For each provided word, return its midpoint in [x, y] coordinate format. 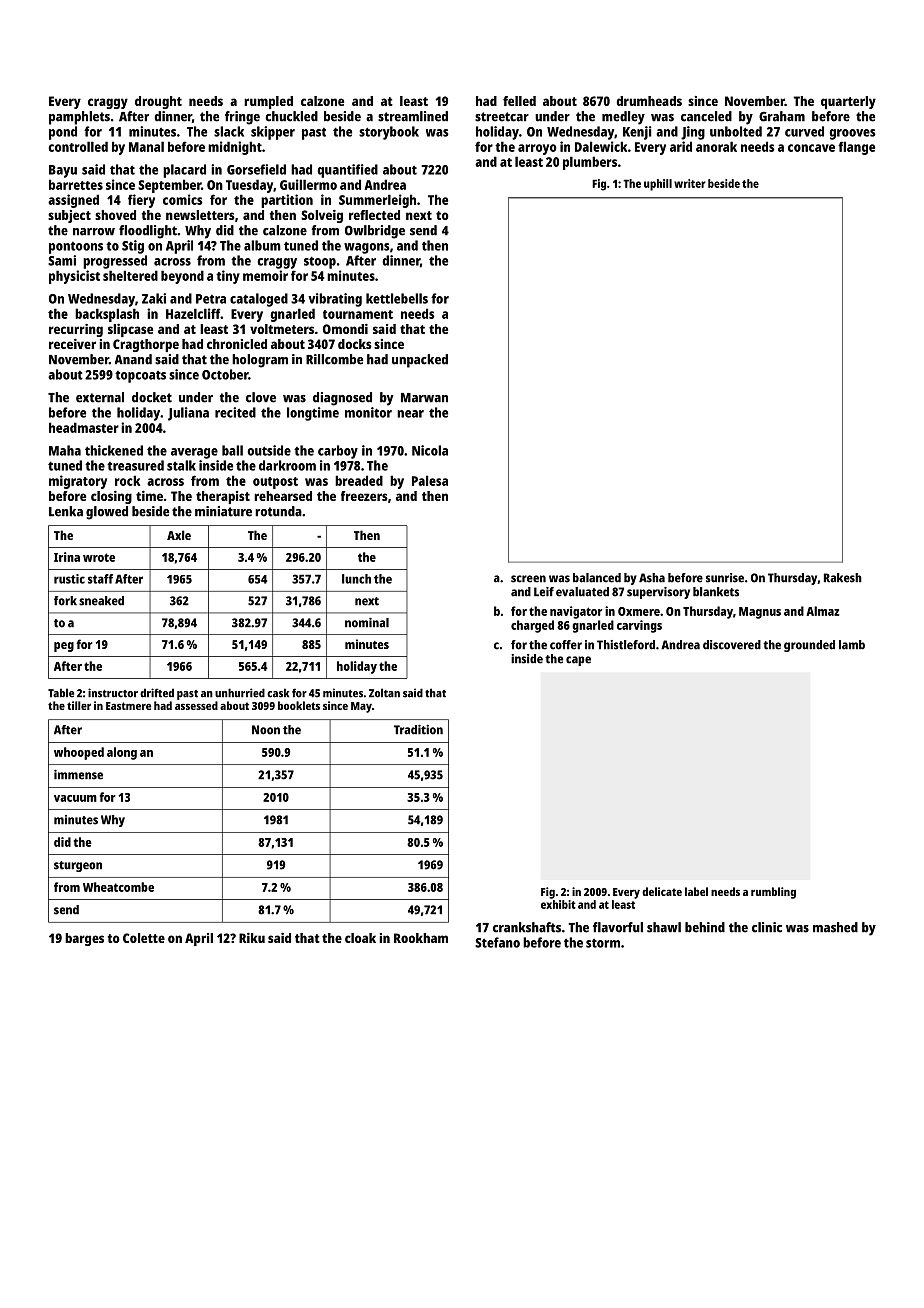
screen [528, 579]
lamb [852, 645]
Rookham [421, 938]
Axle [179, 535]
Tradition [418, 730]
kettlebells [397, 298]
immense [78, 775]
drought [158, 102]
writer [690, 183]
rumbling [773, 893]
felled [519, 101]
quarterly [848, 102]
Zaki [154, 298]
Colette [144, 938]
